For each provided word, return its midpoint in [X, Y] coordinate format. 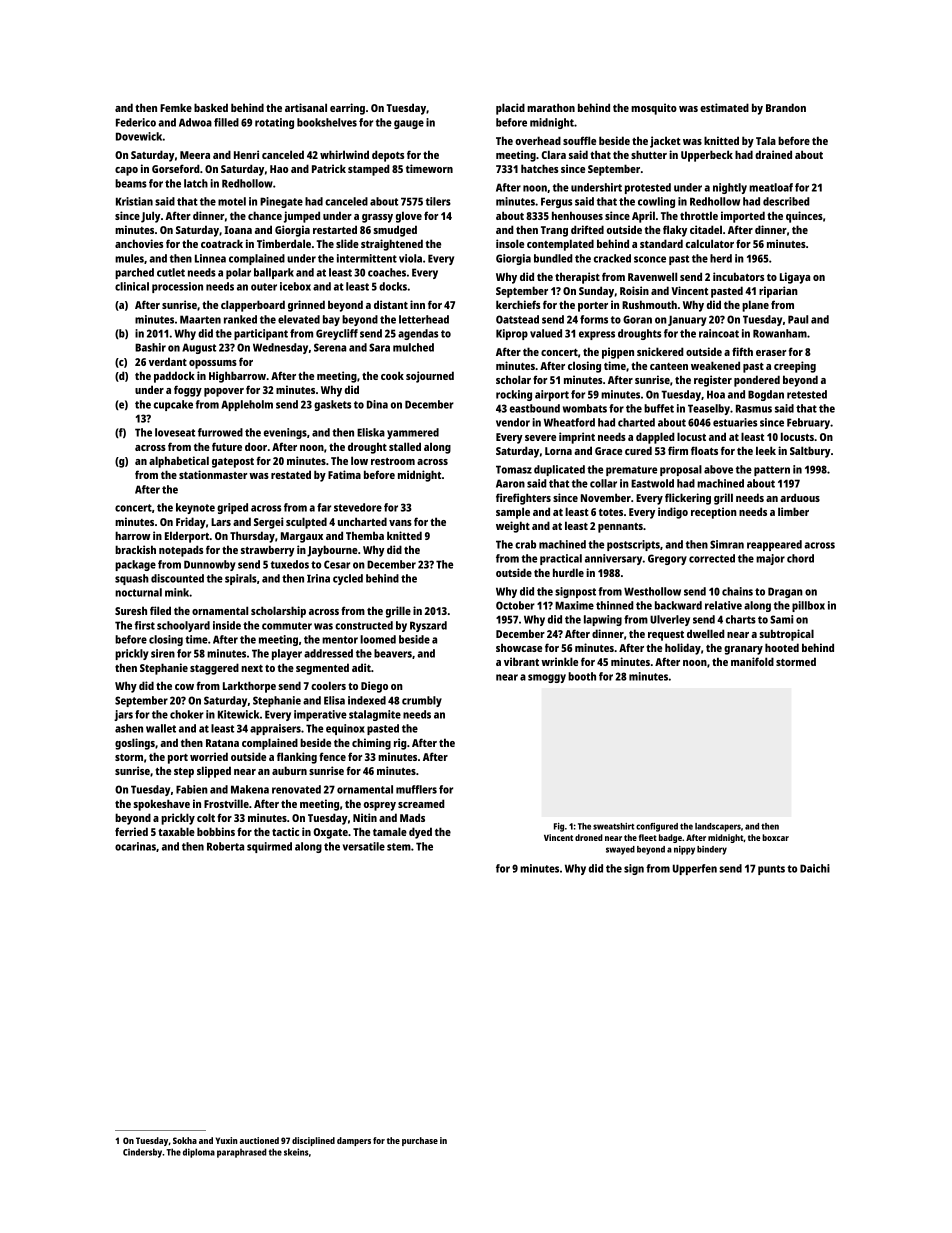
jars [123, 715]
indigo [673, 513]
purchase [420, 1141]
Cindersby [143, 1153]
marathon [551, 107]
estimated [724, 107]
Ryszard [428, 626]
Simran [727, 544]
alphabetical [179, 462]
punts [771, 870]
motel [232, 201]
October [515, 605]
